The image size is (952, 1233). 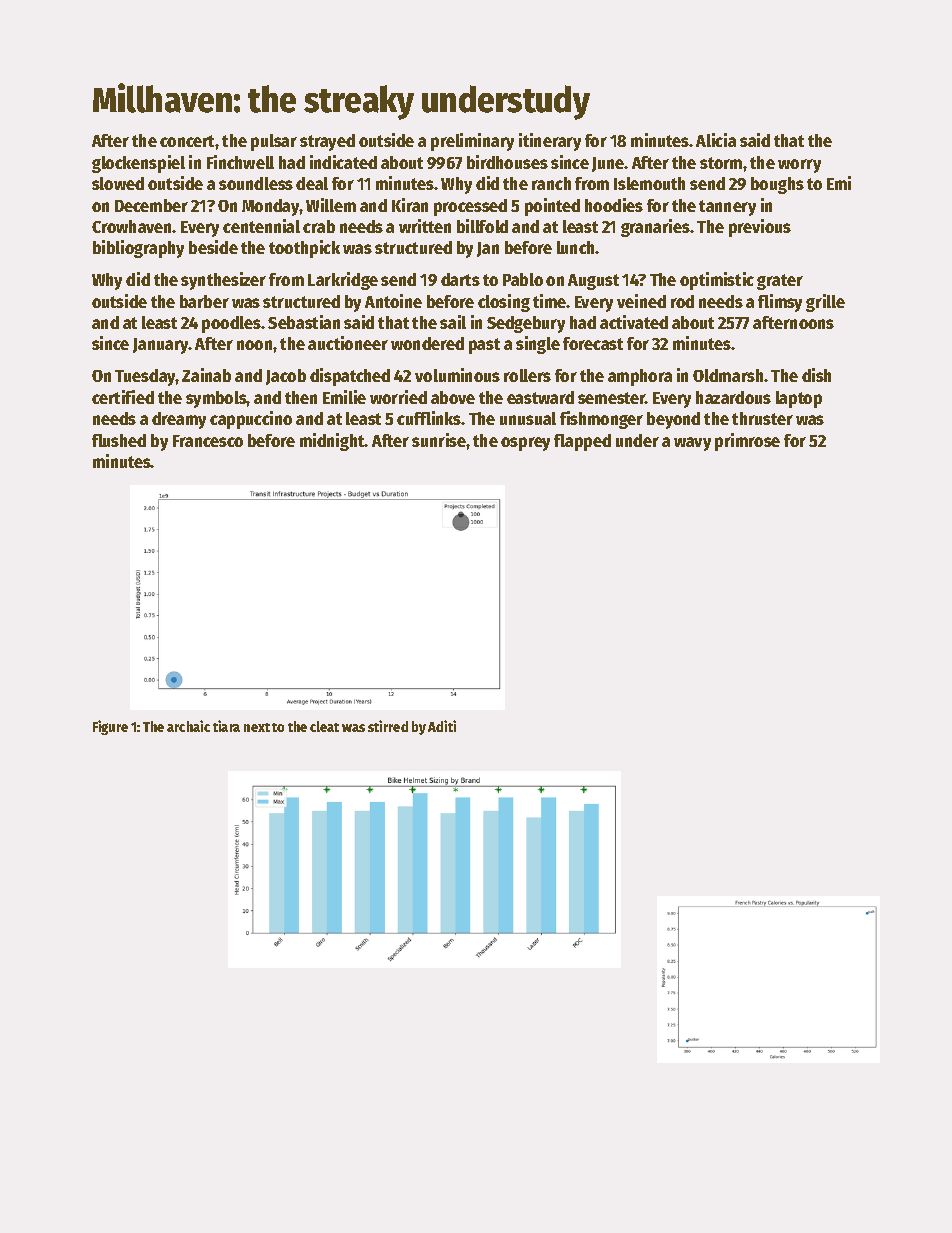 What do you see at coordinates (388, 726) in the document?
I see `stirred` at bounding box center [388, 726].
